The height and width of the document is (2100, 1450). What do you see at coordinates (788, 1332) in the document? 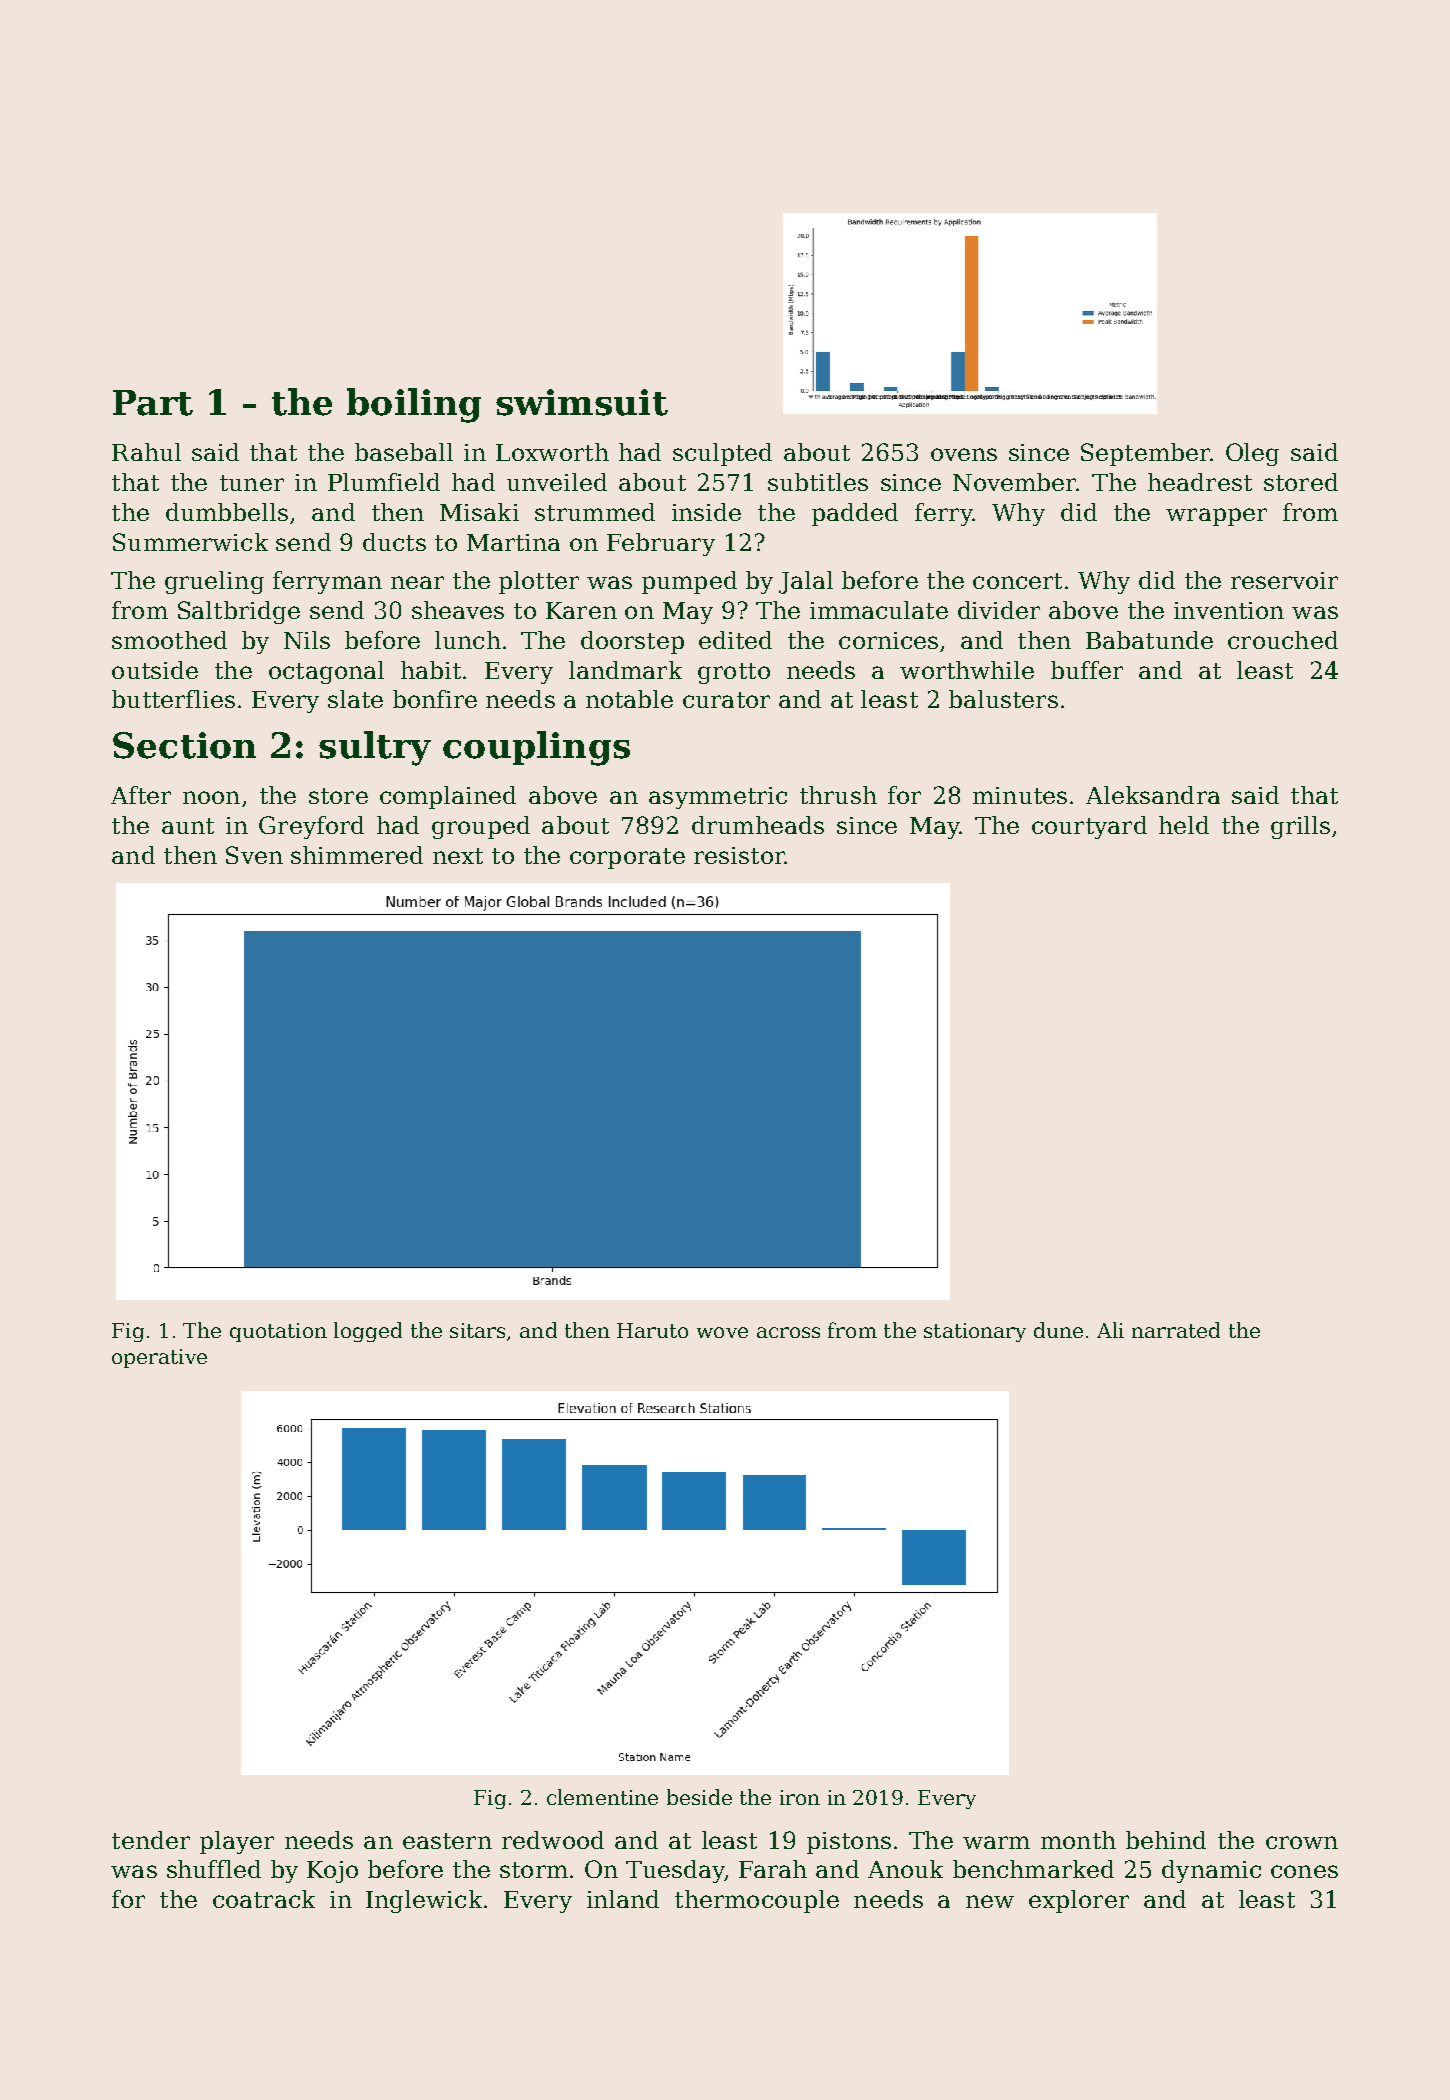
I see `across` at bounding box center [788, 1332].
